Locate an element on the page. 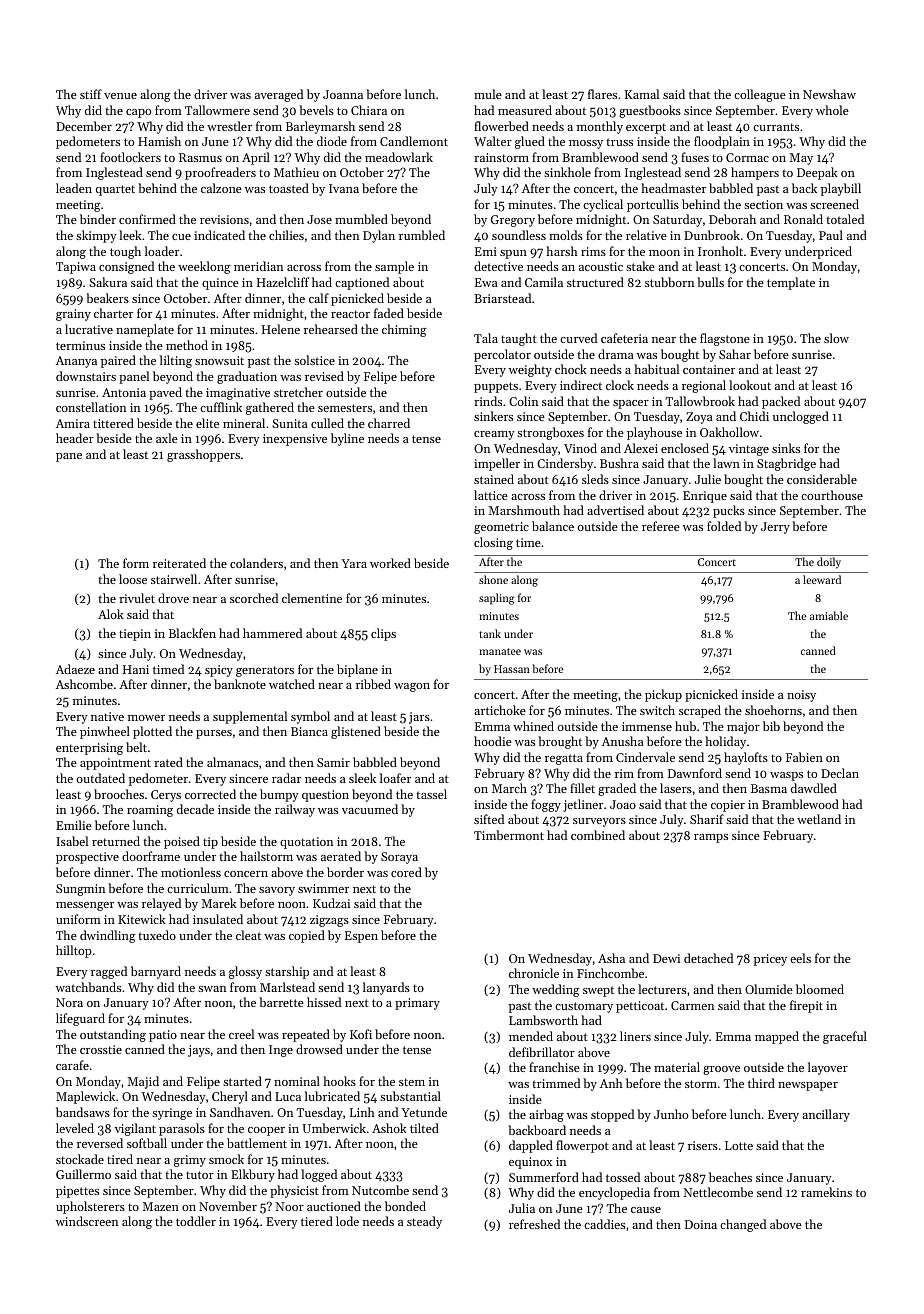 This page has width=924, height=1314. Majid is located at coordinates (143, 1082).
